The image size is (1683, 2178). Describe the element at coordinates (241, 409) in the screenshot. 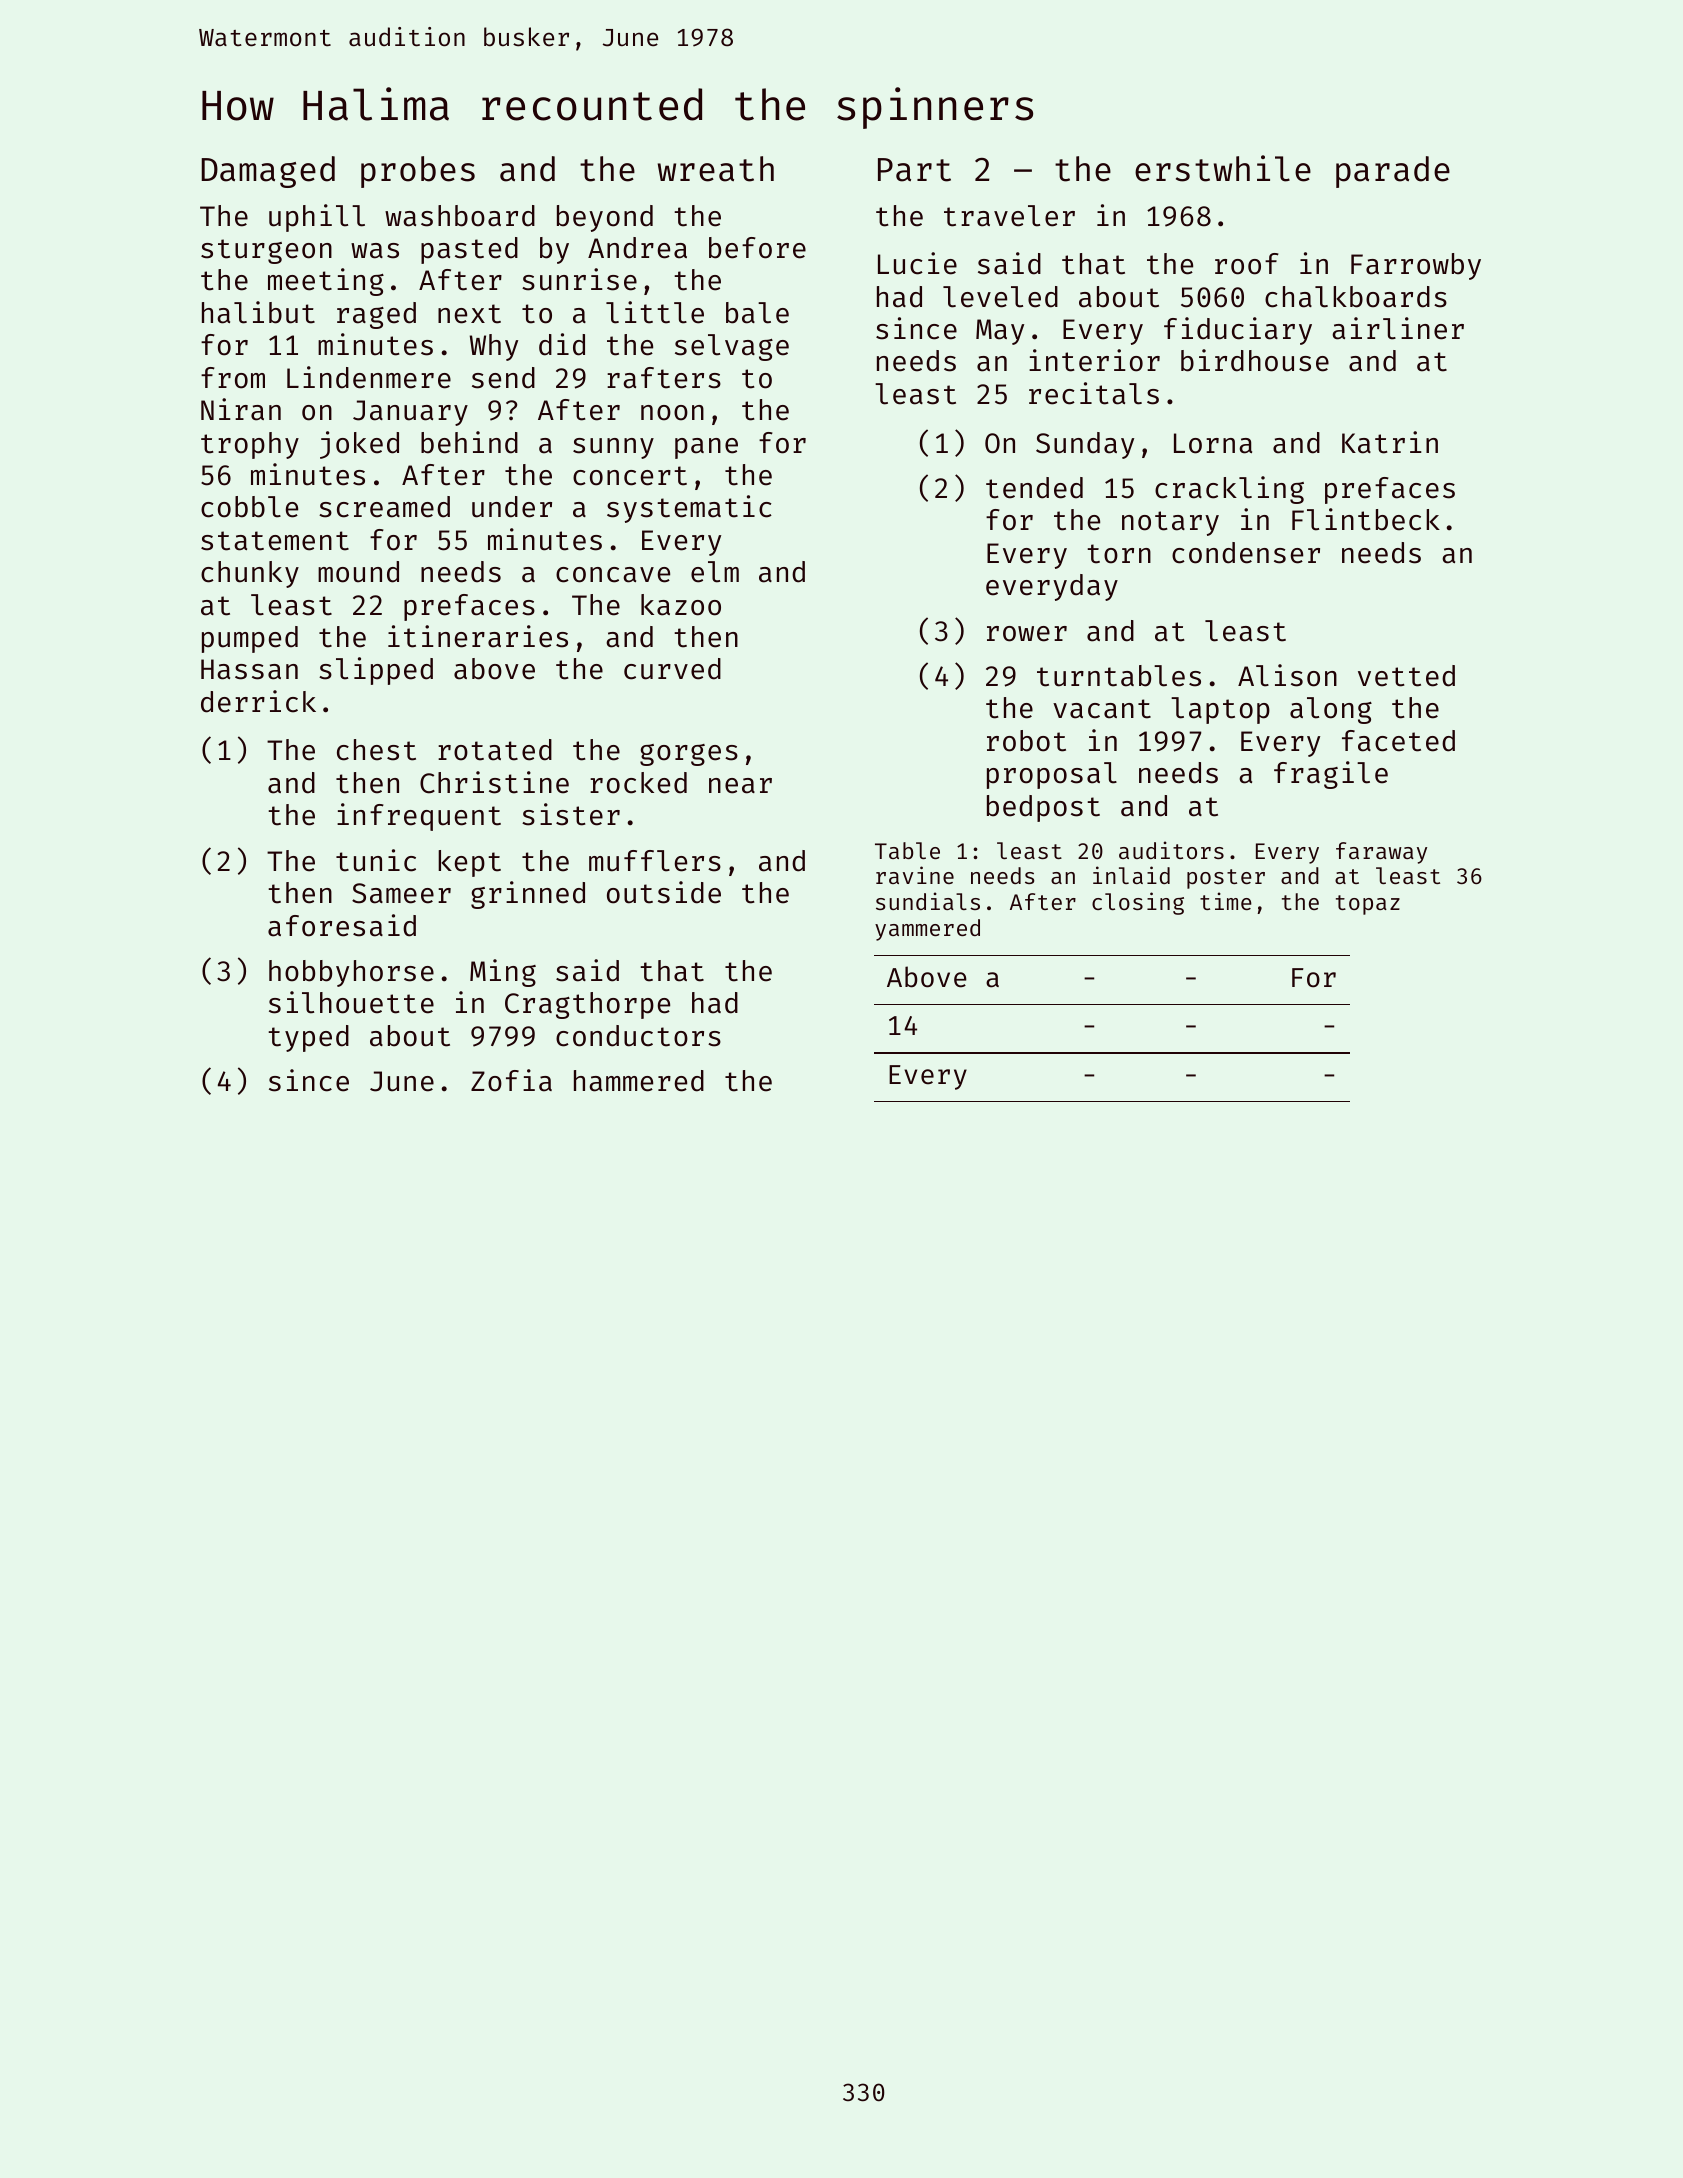

I see `Niran` at that location.
